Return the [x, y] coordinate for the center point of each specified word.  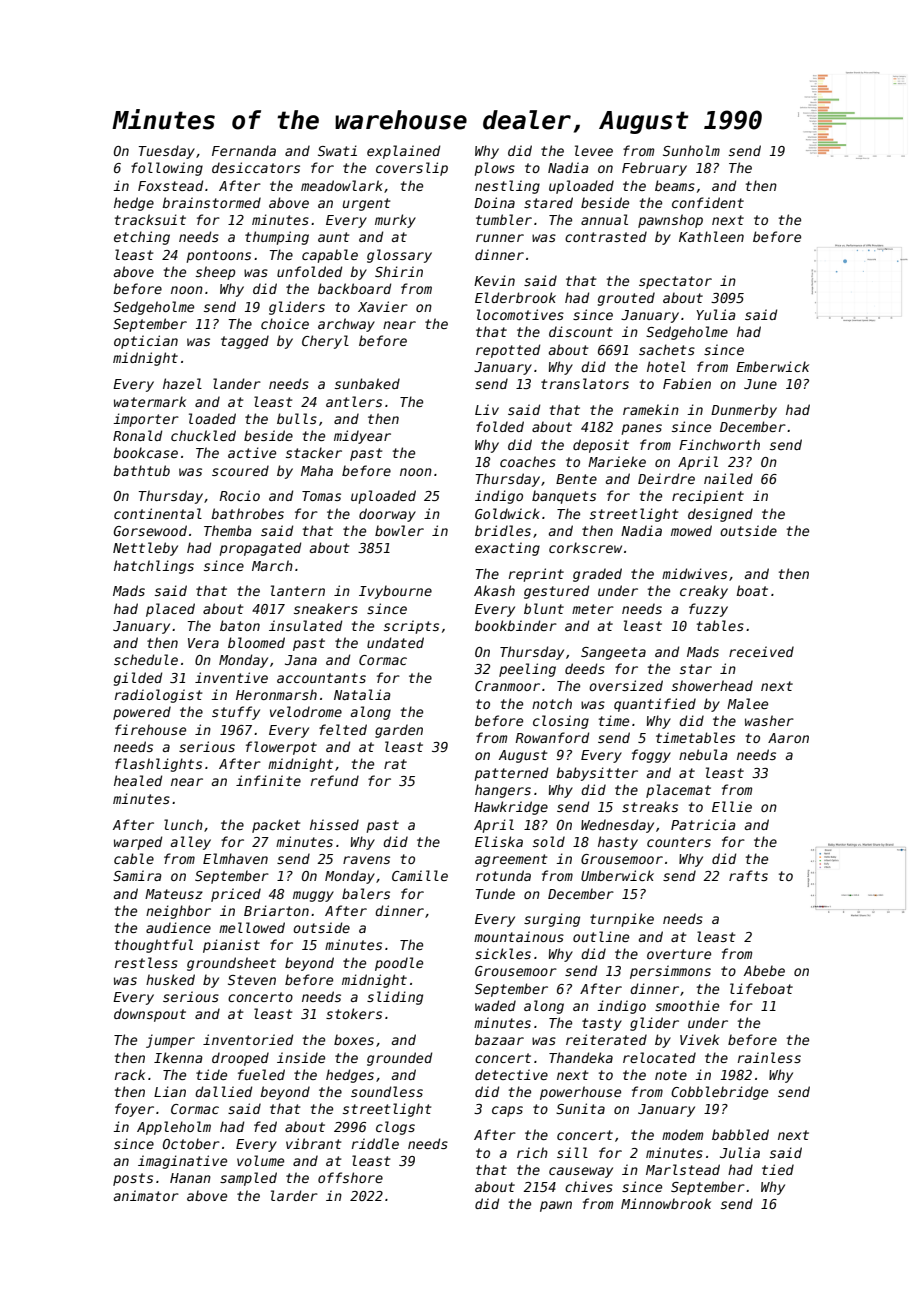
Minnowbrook [666, 1203]
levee [594, 150]
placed [170, 610]
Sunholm [691, 150]
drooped [240, 1059]
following [167, 169]
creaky [704, 592]
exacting [507, 549]
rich [532, 1152]
